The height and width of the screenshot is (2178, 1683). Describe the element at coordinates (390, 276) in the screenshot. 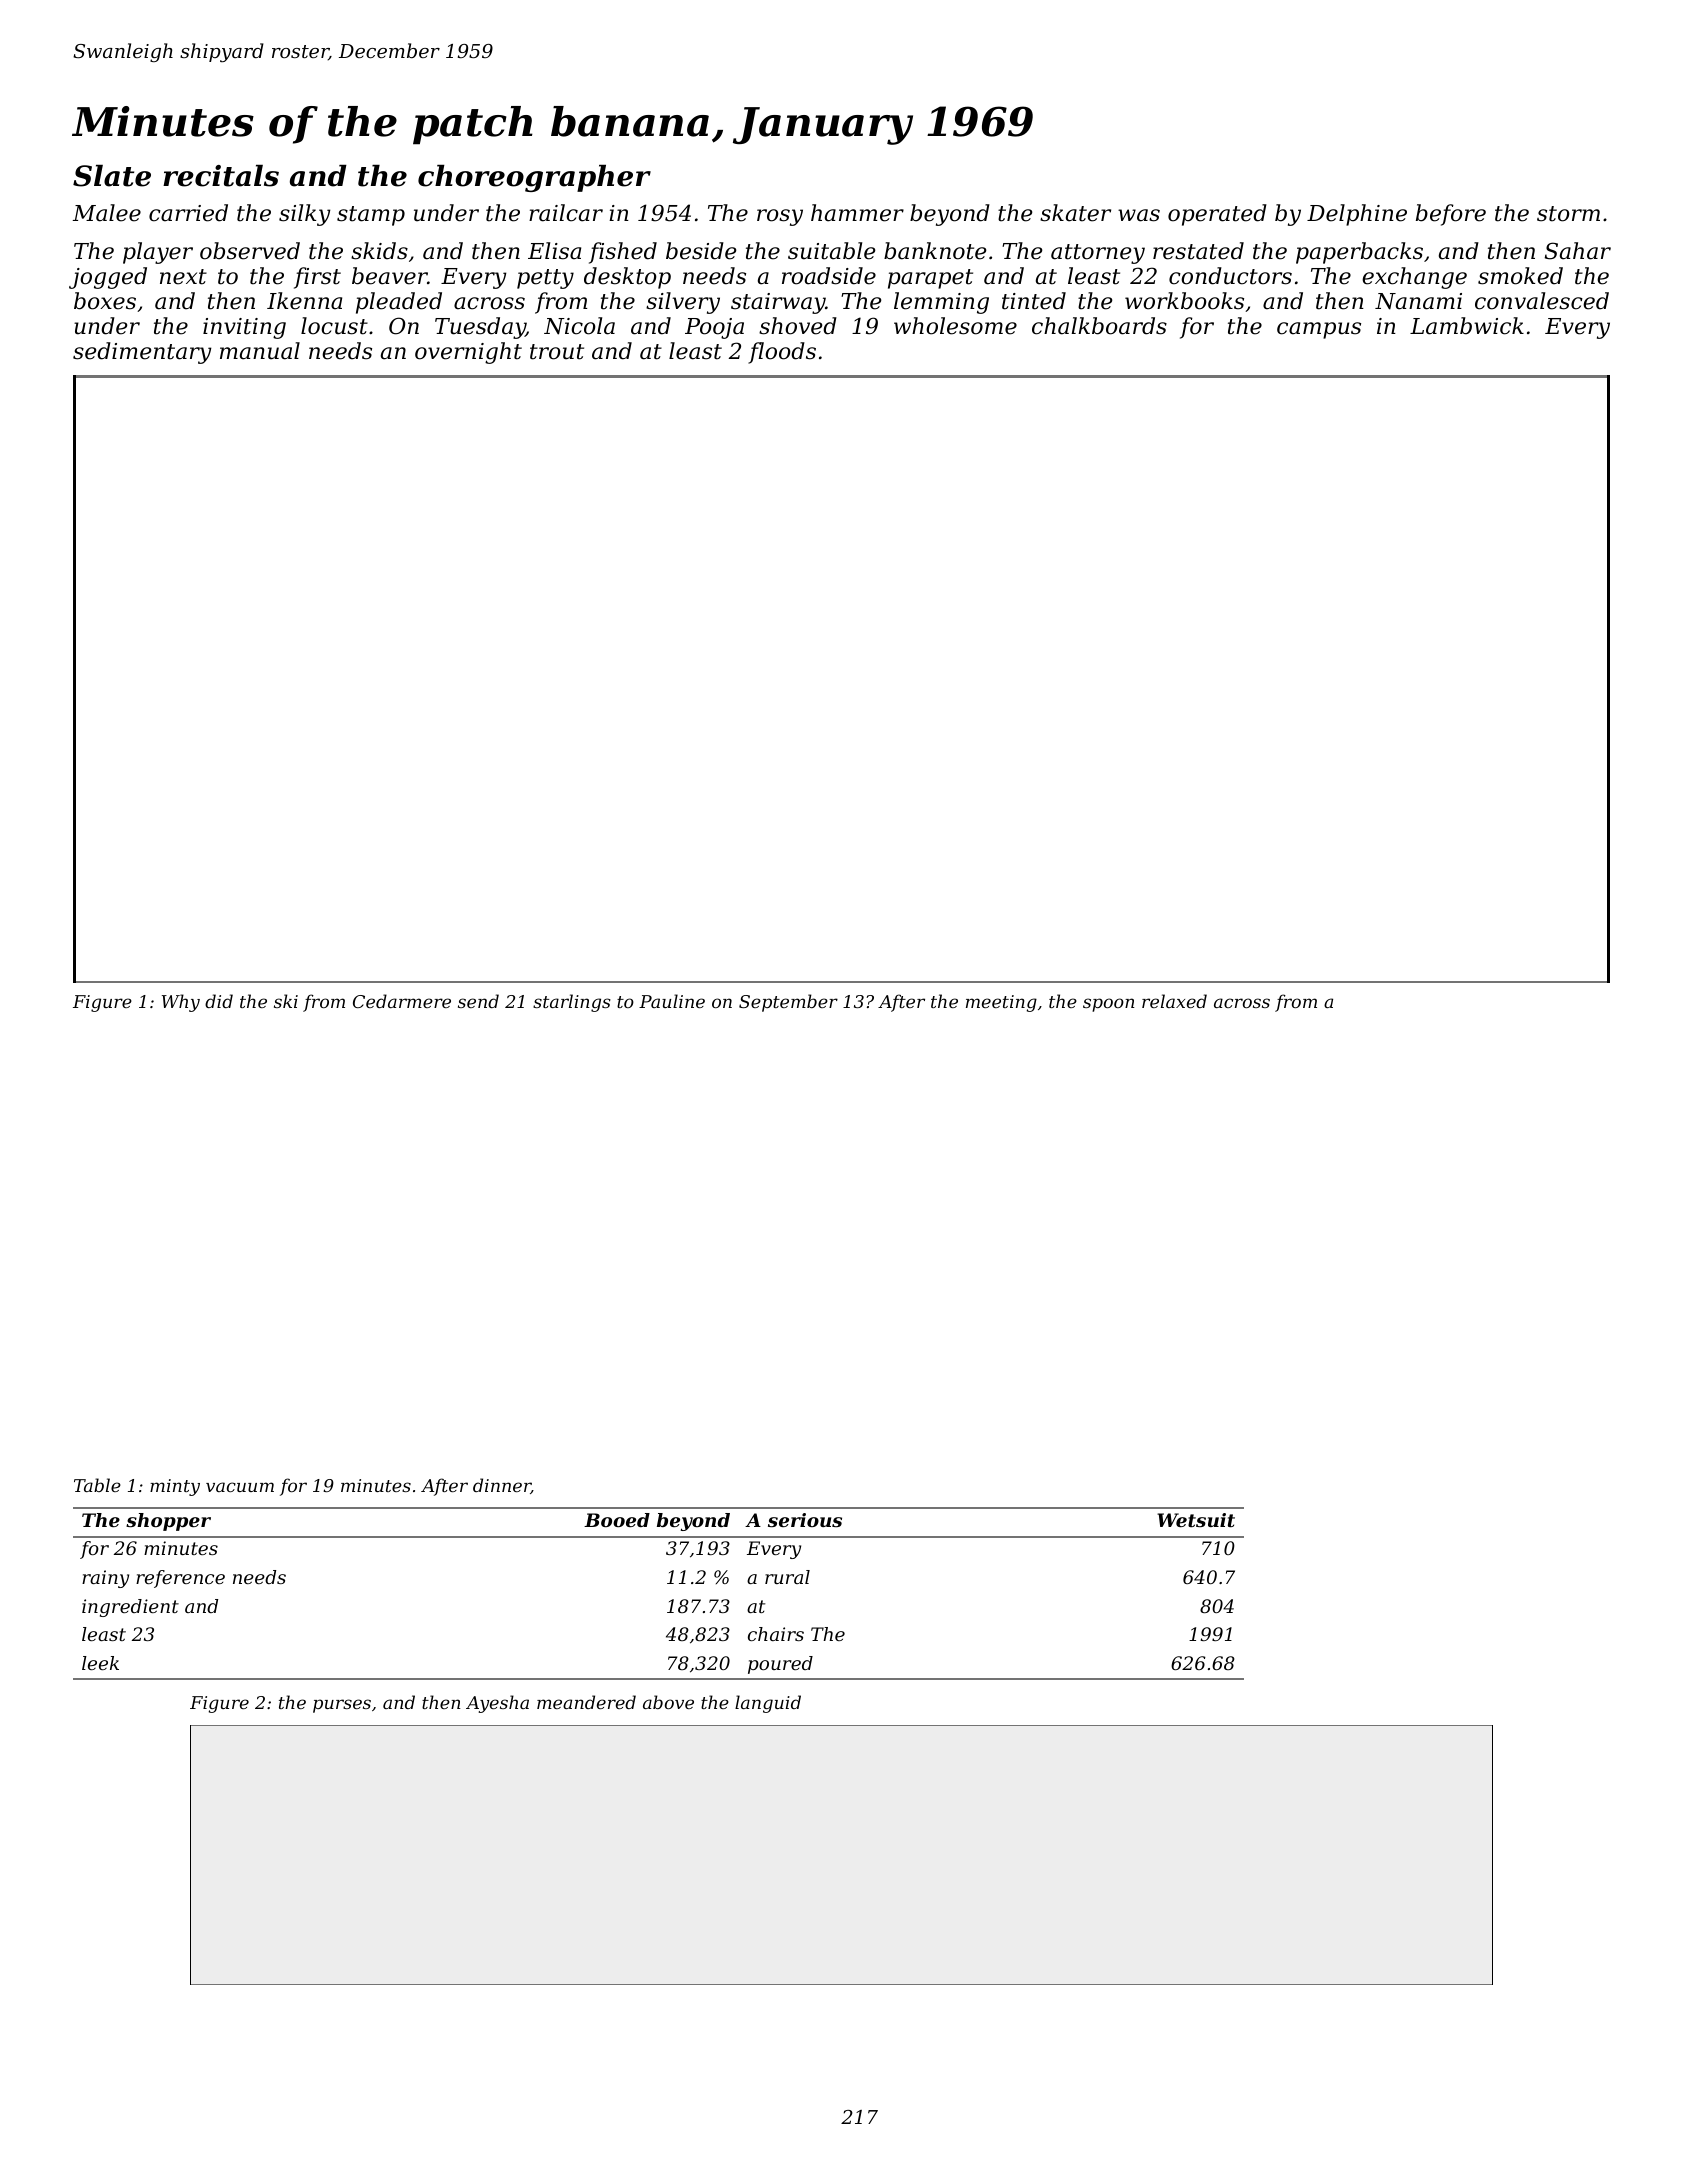

I see `beaver` at that location.
